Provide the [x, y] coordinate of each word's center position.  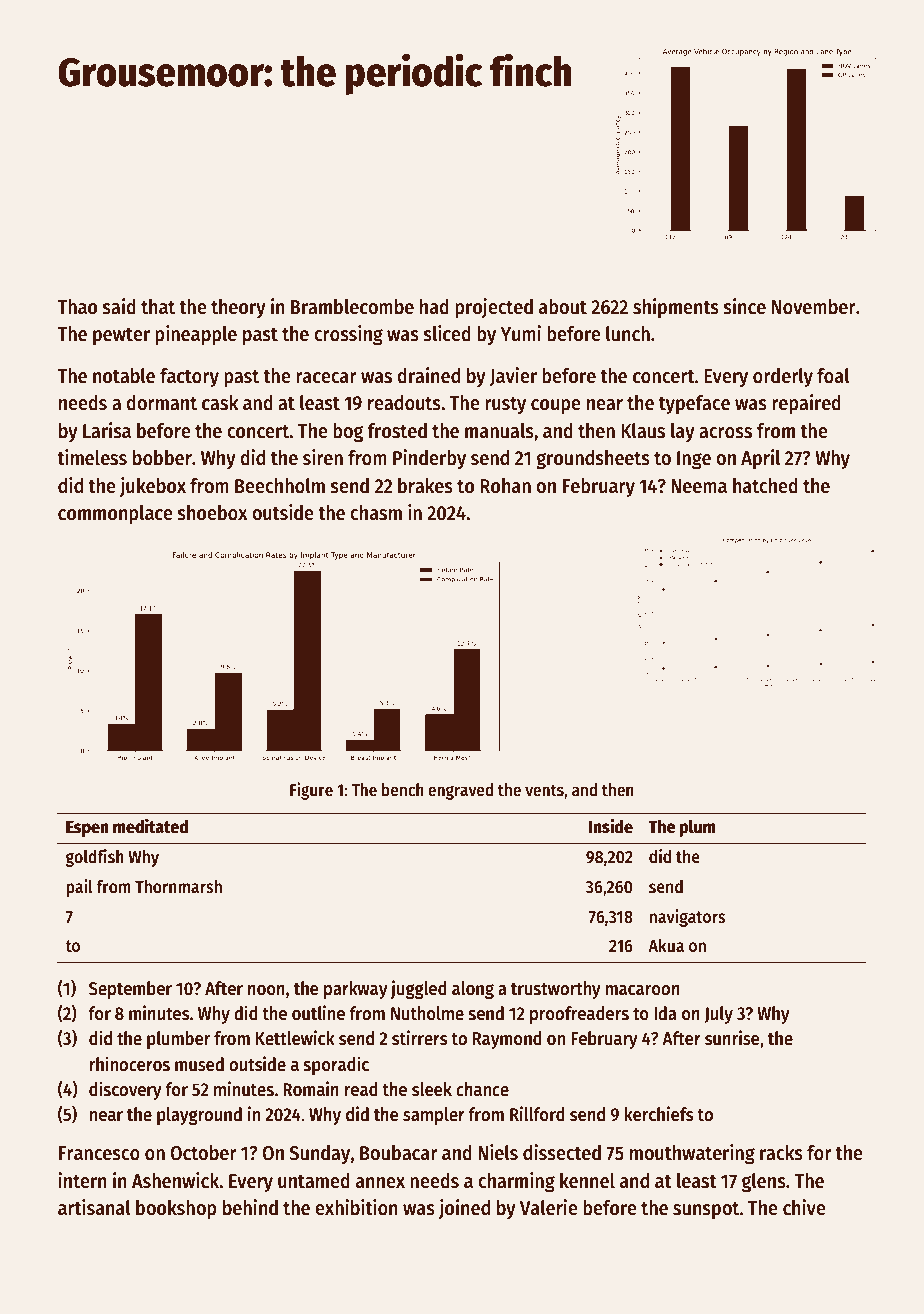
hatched [765, 486]
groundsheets [593, 460]
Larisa [107, 430]
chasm [376, 513]
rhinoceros [129, 1064]
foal [833, 376]
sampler [434, 1116]
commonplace [115, 515]
